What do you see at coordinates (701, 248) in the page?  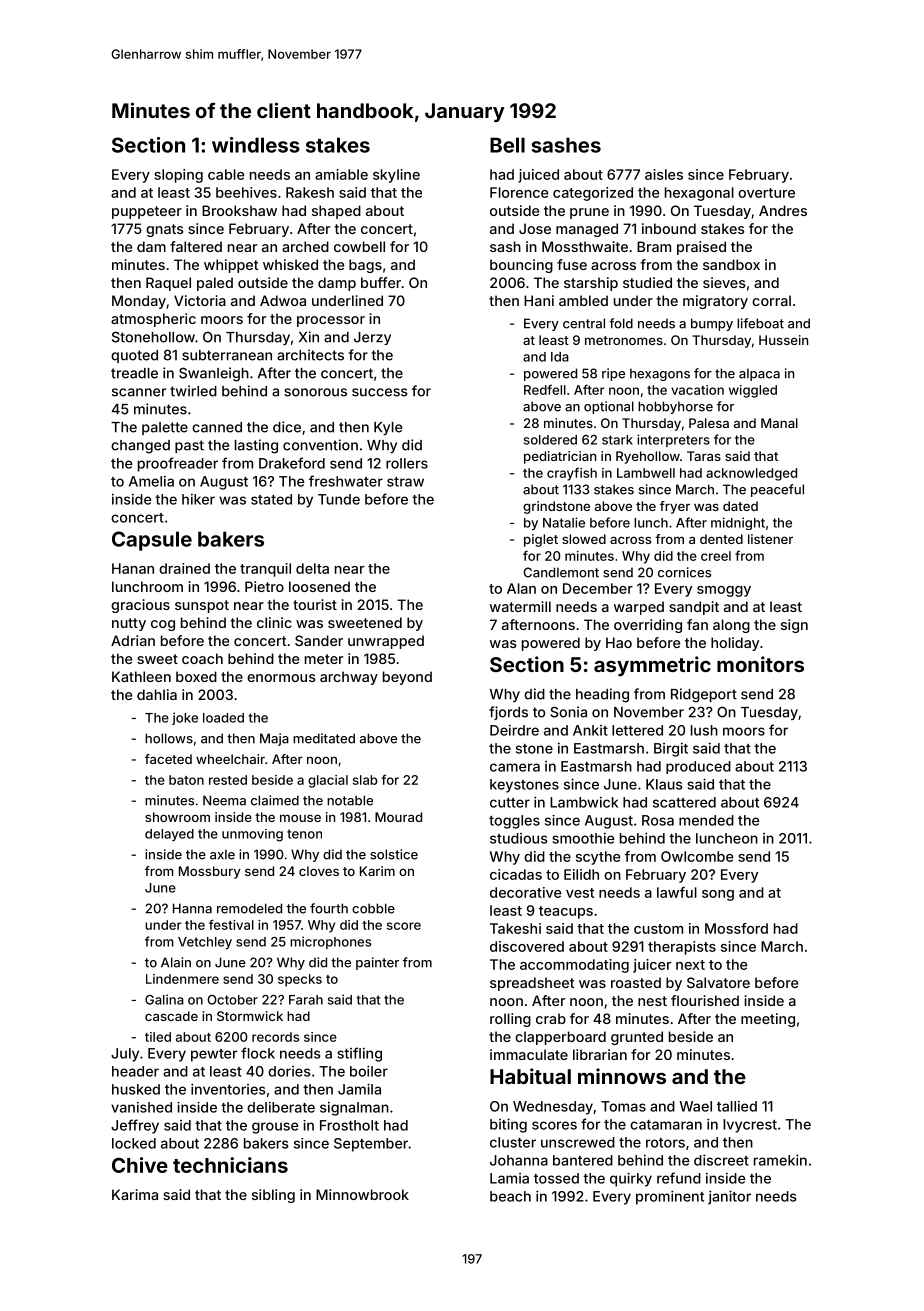 I see `praised` at bounding box center [701, 248].
